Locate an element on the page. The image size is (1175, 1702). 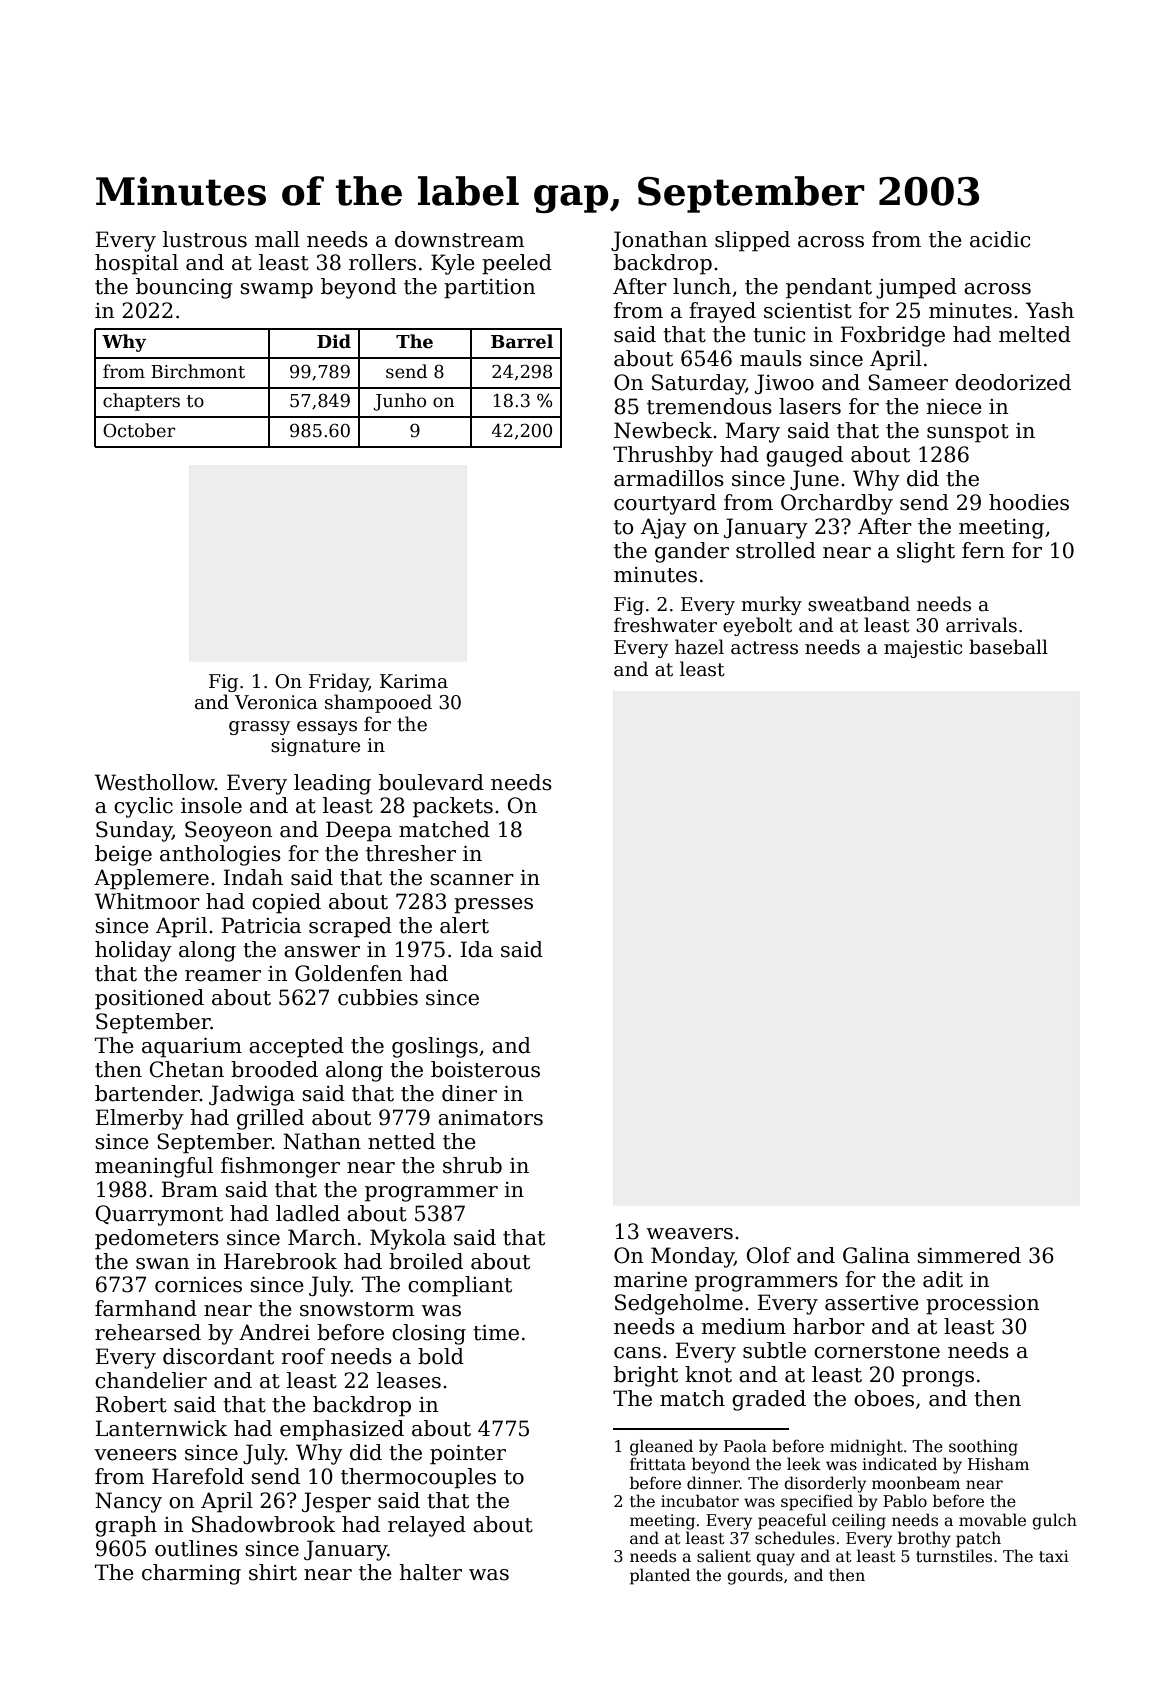
Newbeck is located at coordinates (663, 430).
